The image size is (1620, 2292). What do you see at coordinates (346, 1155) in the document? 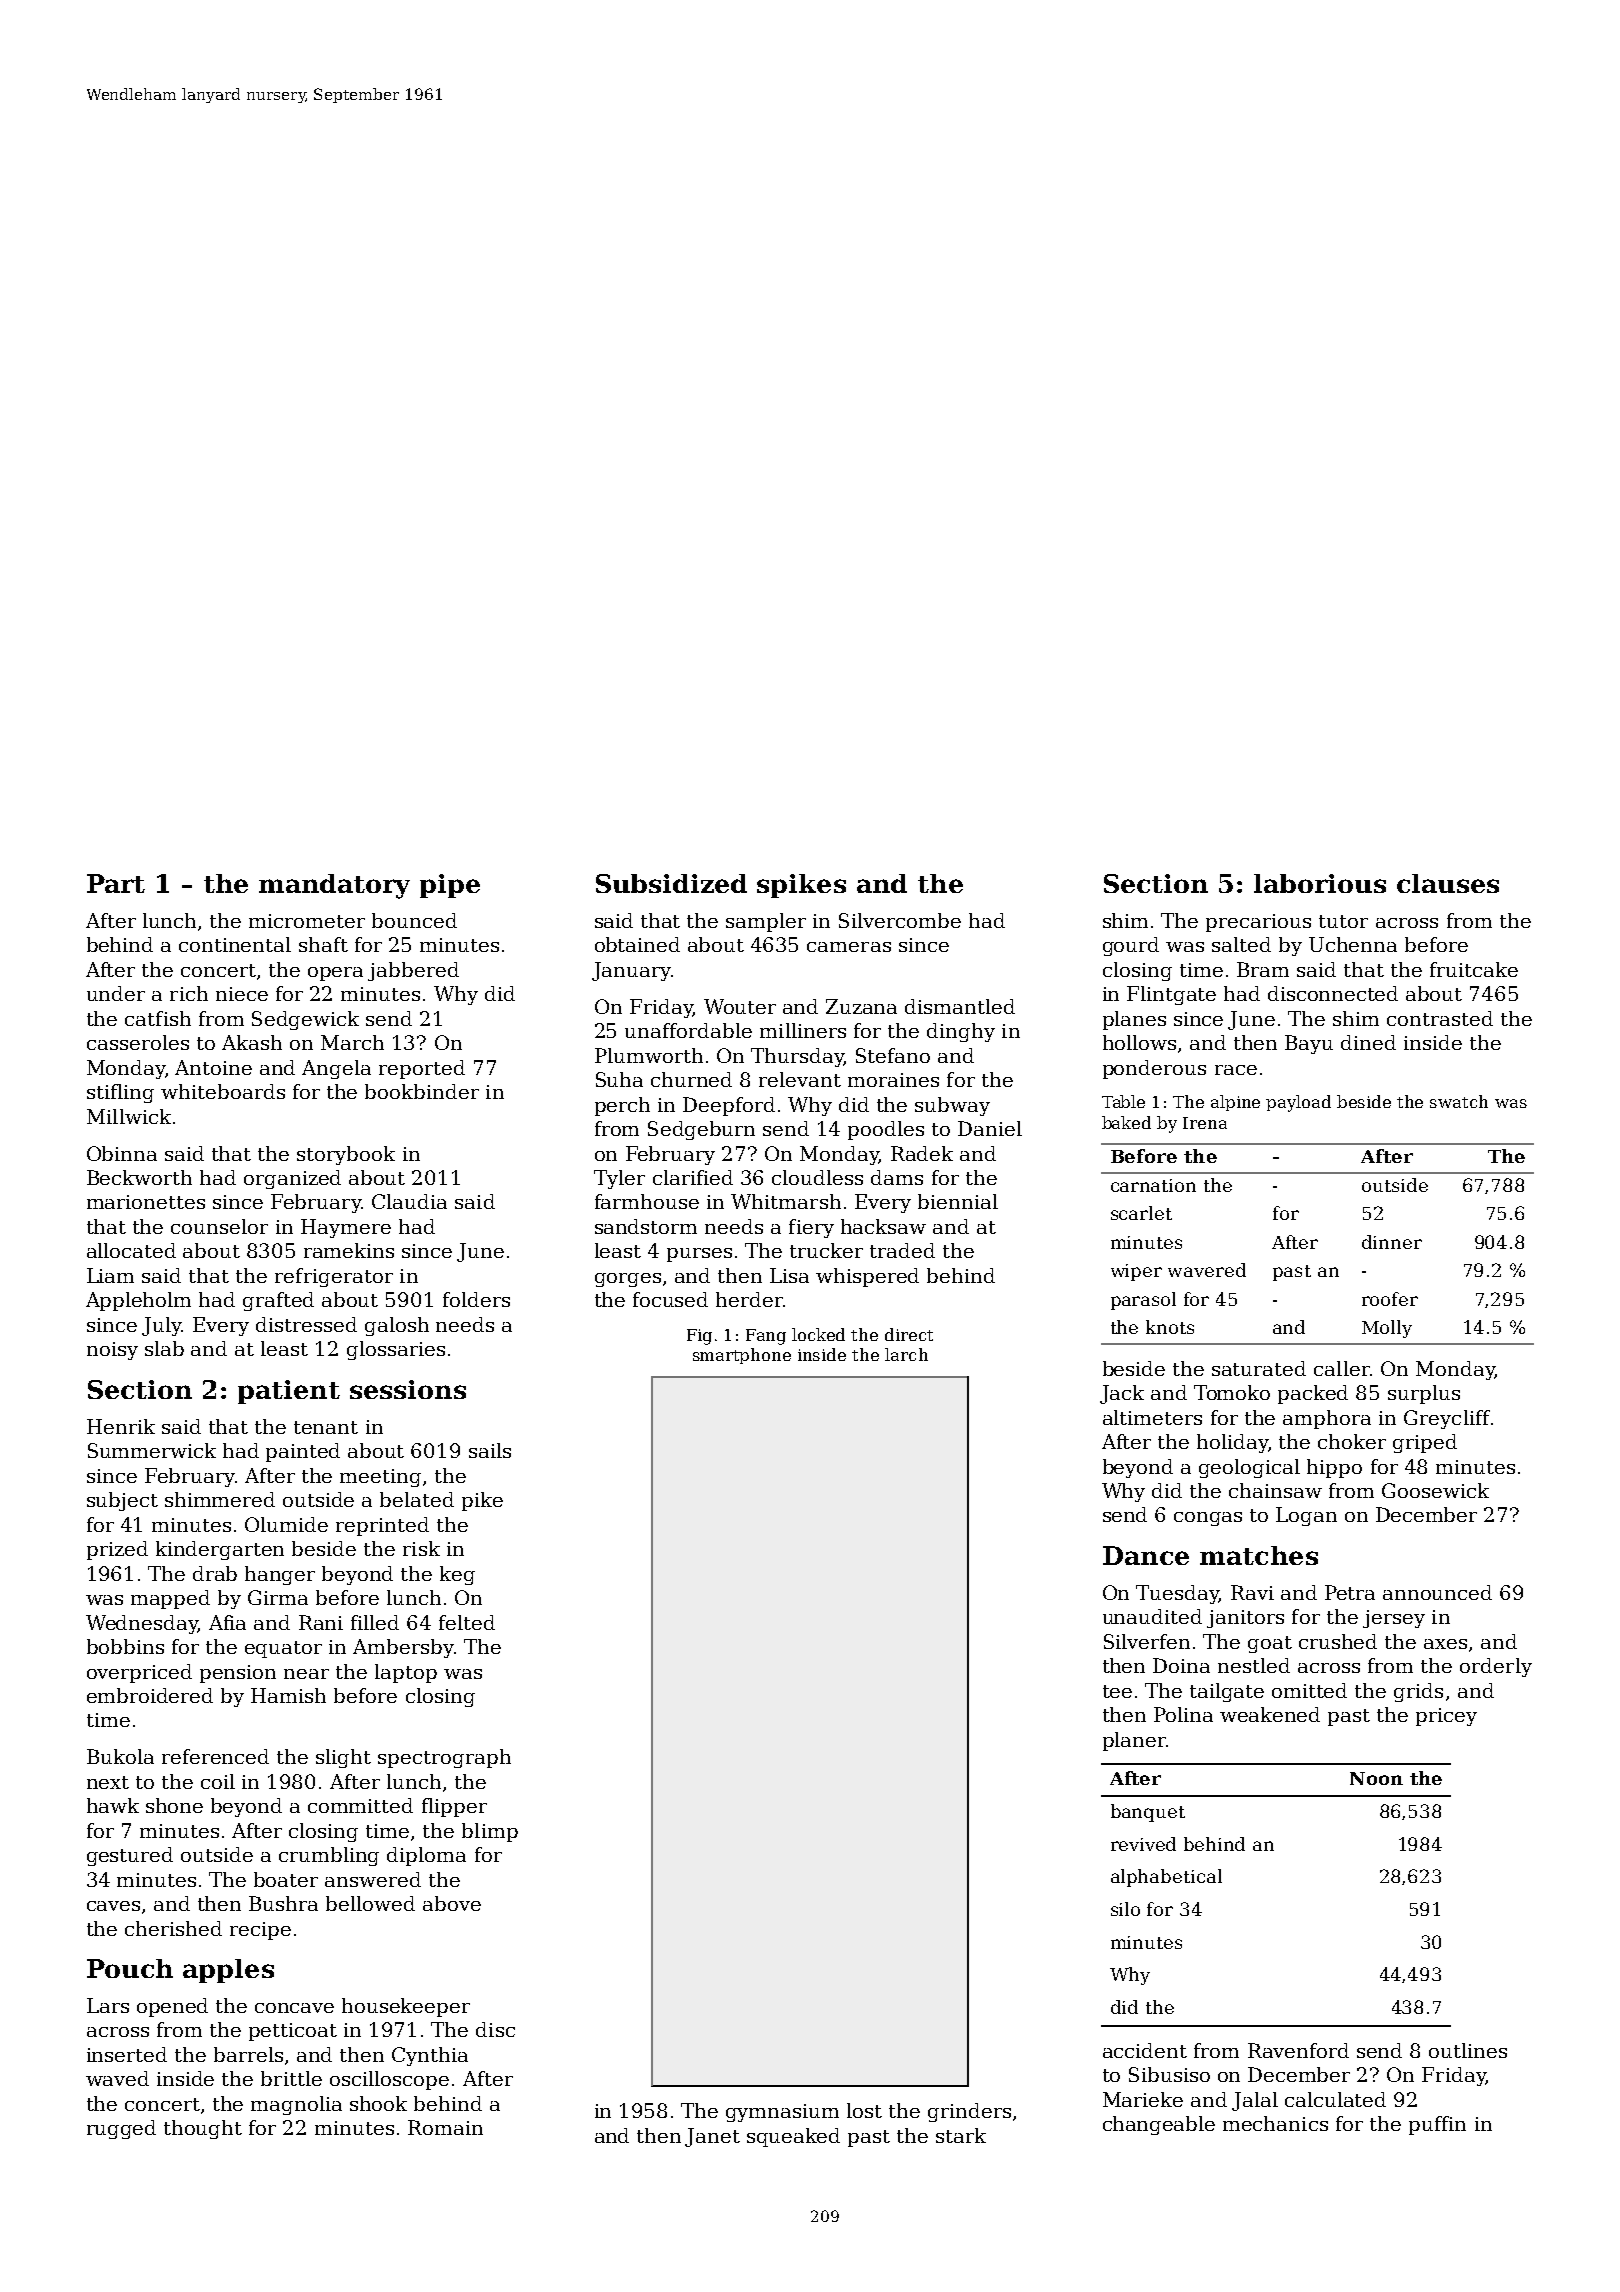
I see `storybook` at bounding box center [346, 1155].
